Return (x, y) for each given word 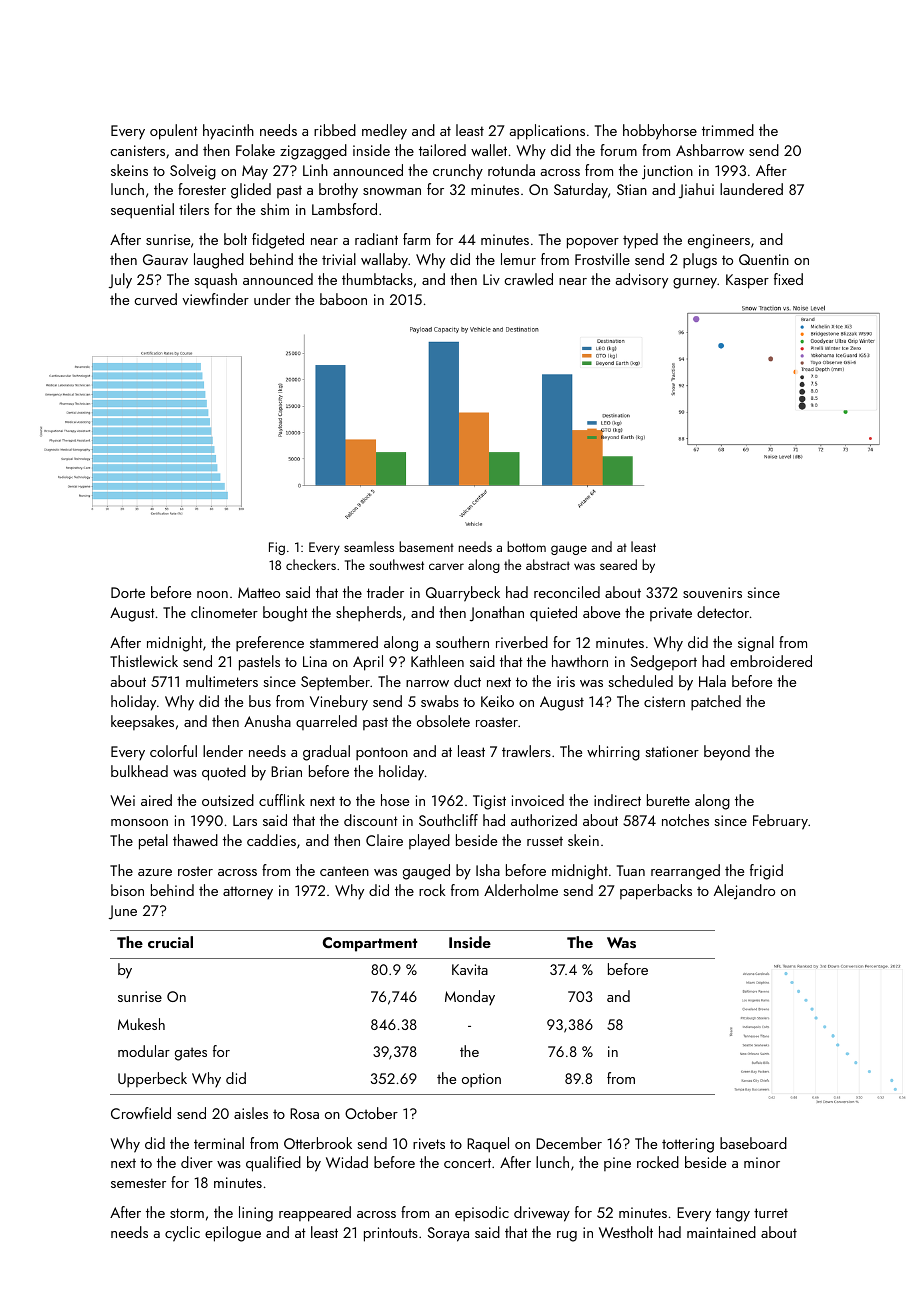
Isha (488, 870)
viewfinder (215, 299)
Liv (491, 279)
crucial (170, 942)
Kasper (747, 281)
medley (384, 132)
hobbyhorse (660, 132)
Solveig (193, 172)
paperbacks (656, 892)
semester (138, 1183)
